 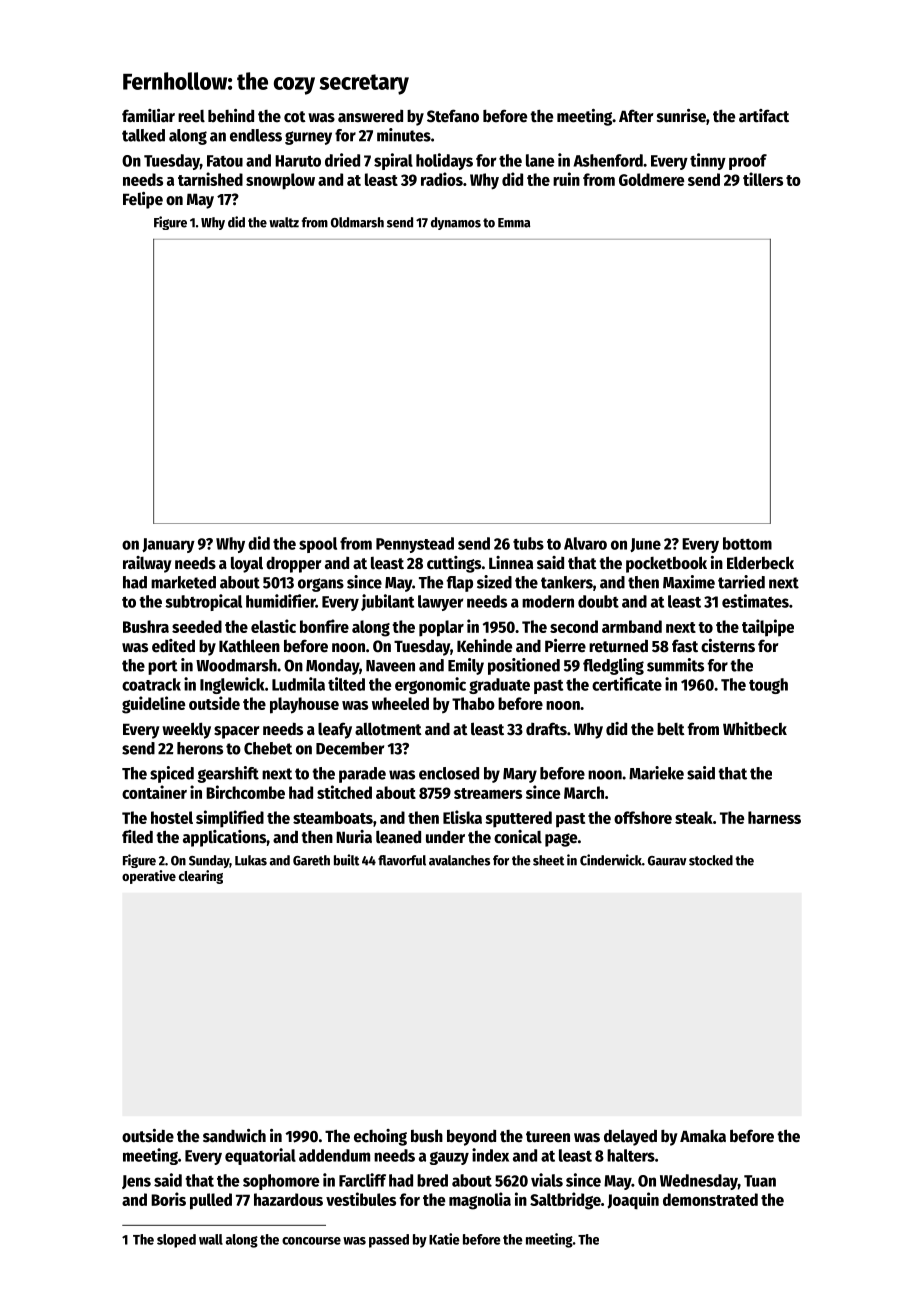 What do you see at coordinates (311, 1241) in the screenshot?
I see `concourse` at bounding box center [311, 1241].
